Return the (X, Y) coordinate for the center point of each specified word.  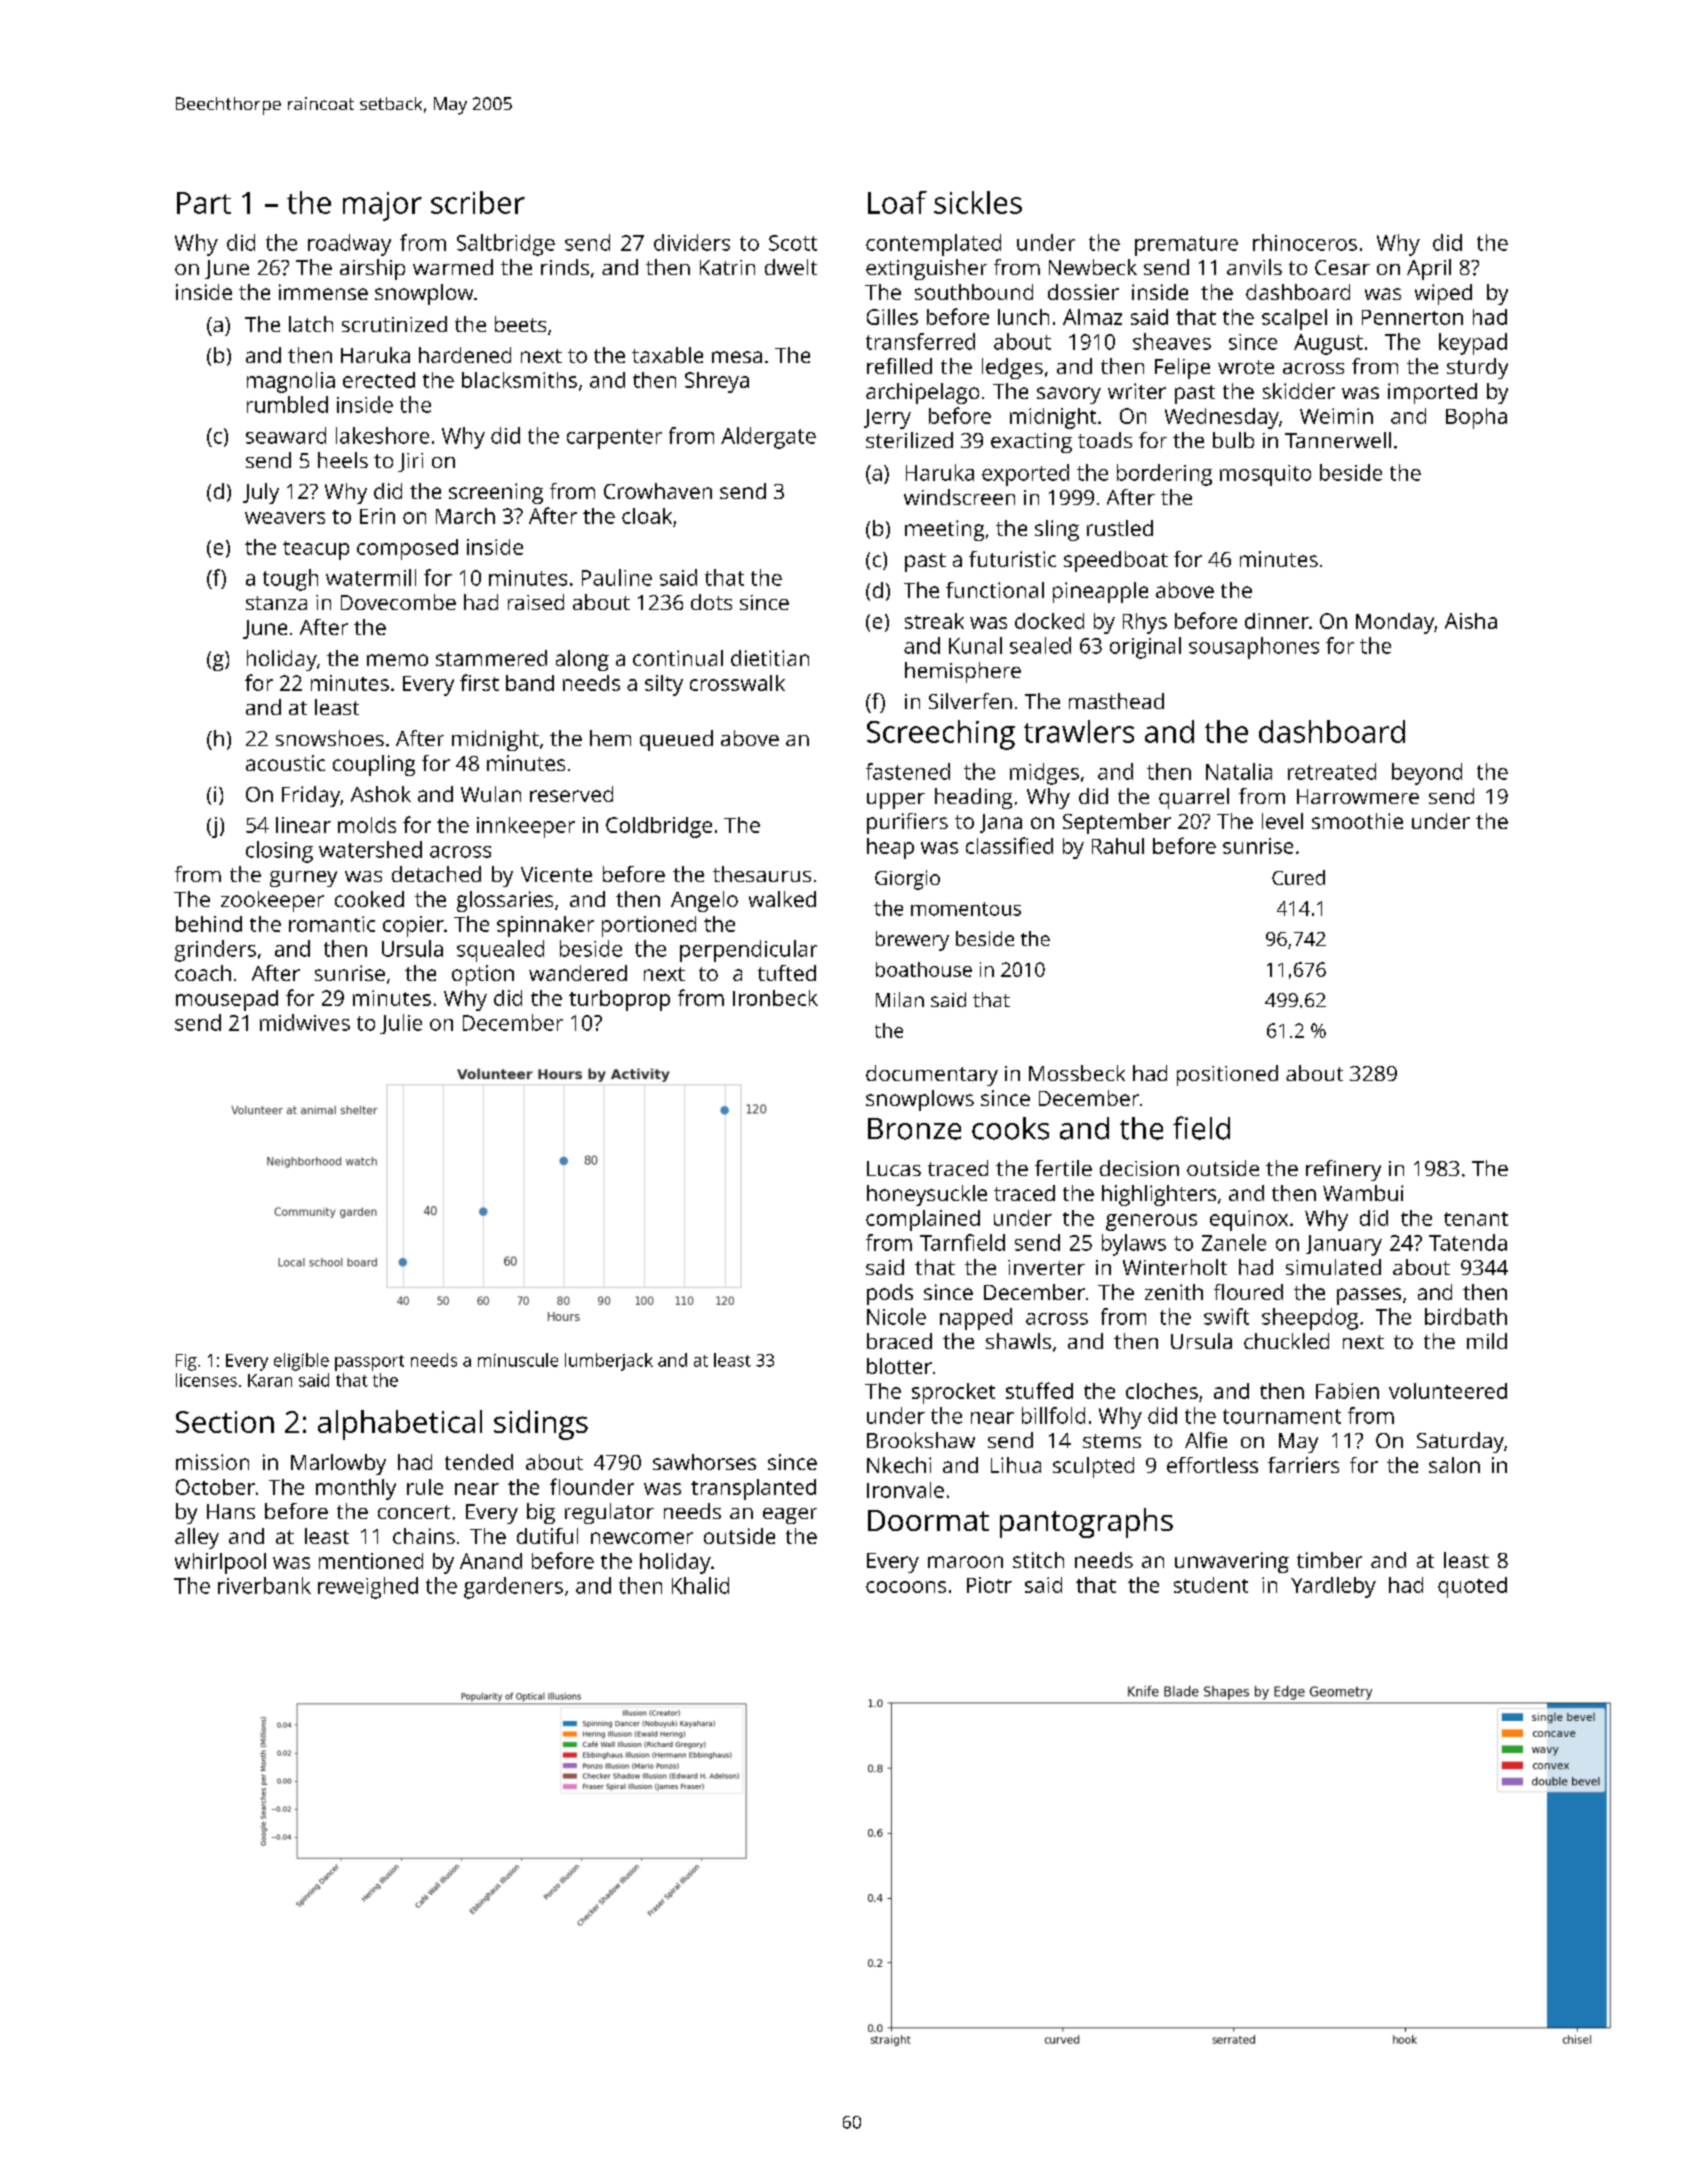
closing (279, 852)
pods (890, 1294)
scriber (478, 202)
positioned (1227, 1075)
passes (1369, 1296)
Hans (231, 1511)
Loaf (897, 202)
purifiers (907, 823)
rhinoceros (1305, 242)
